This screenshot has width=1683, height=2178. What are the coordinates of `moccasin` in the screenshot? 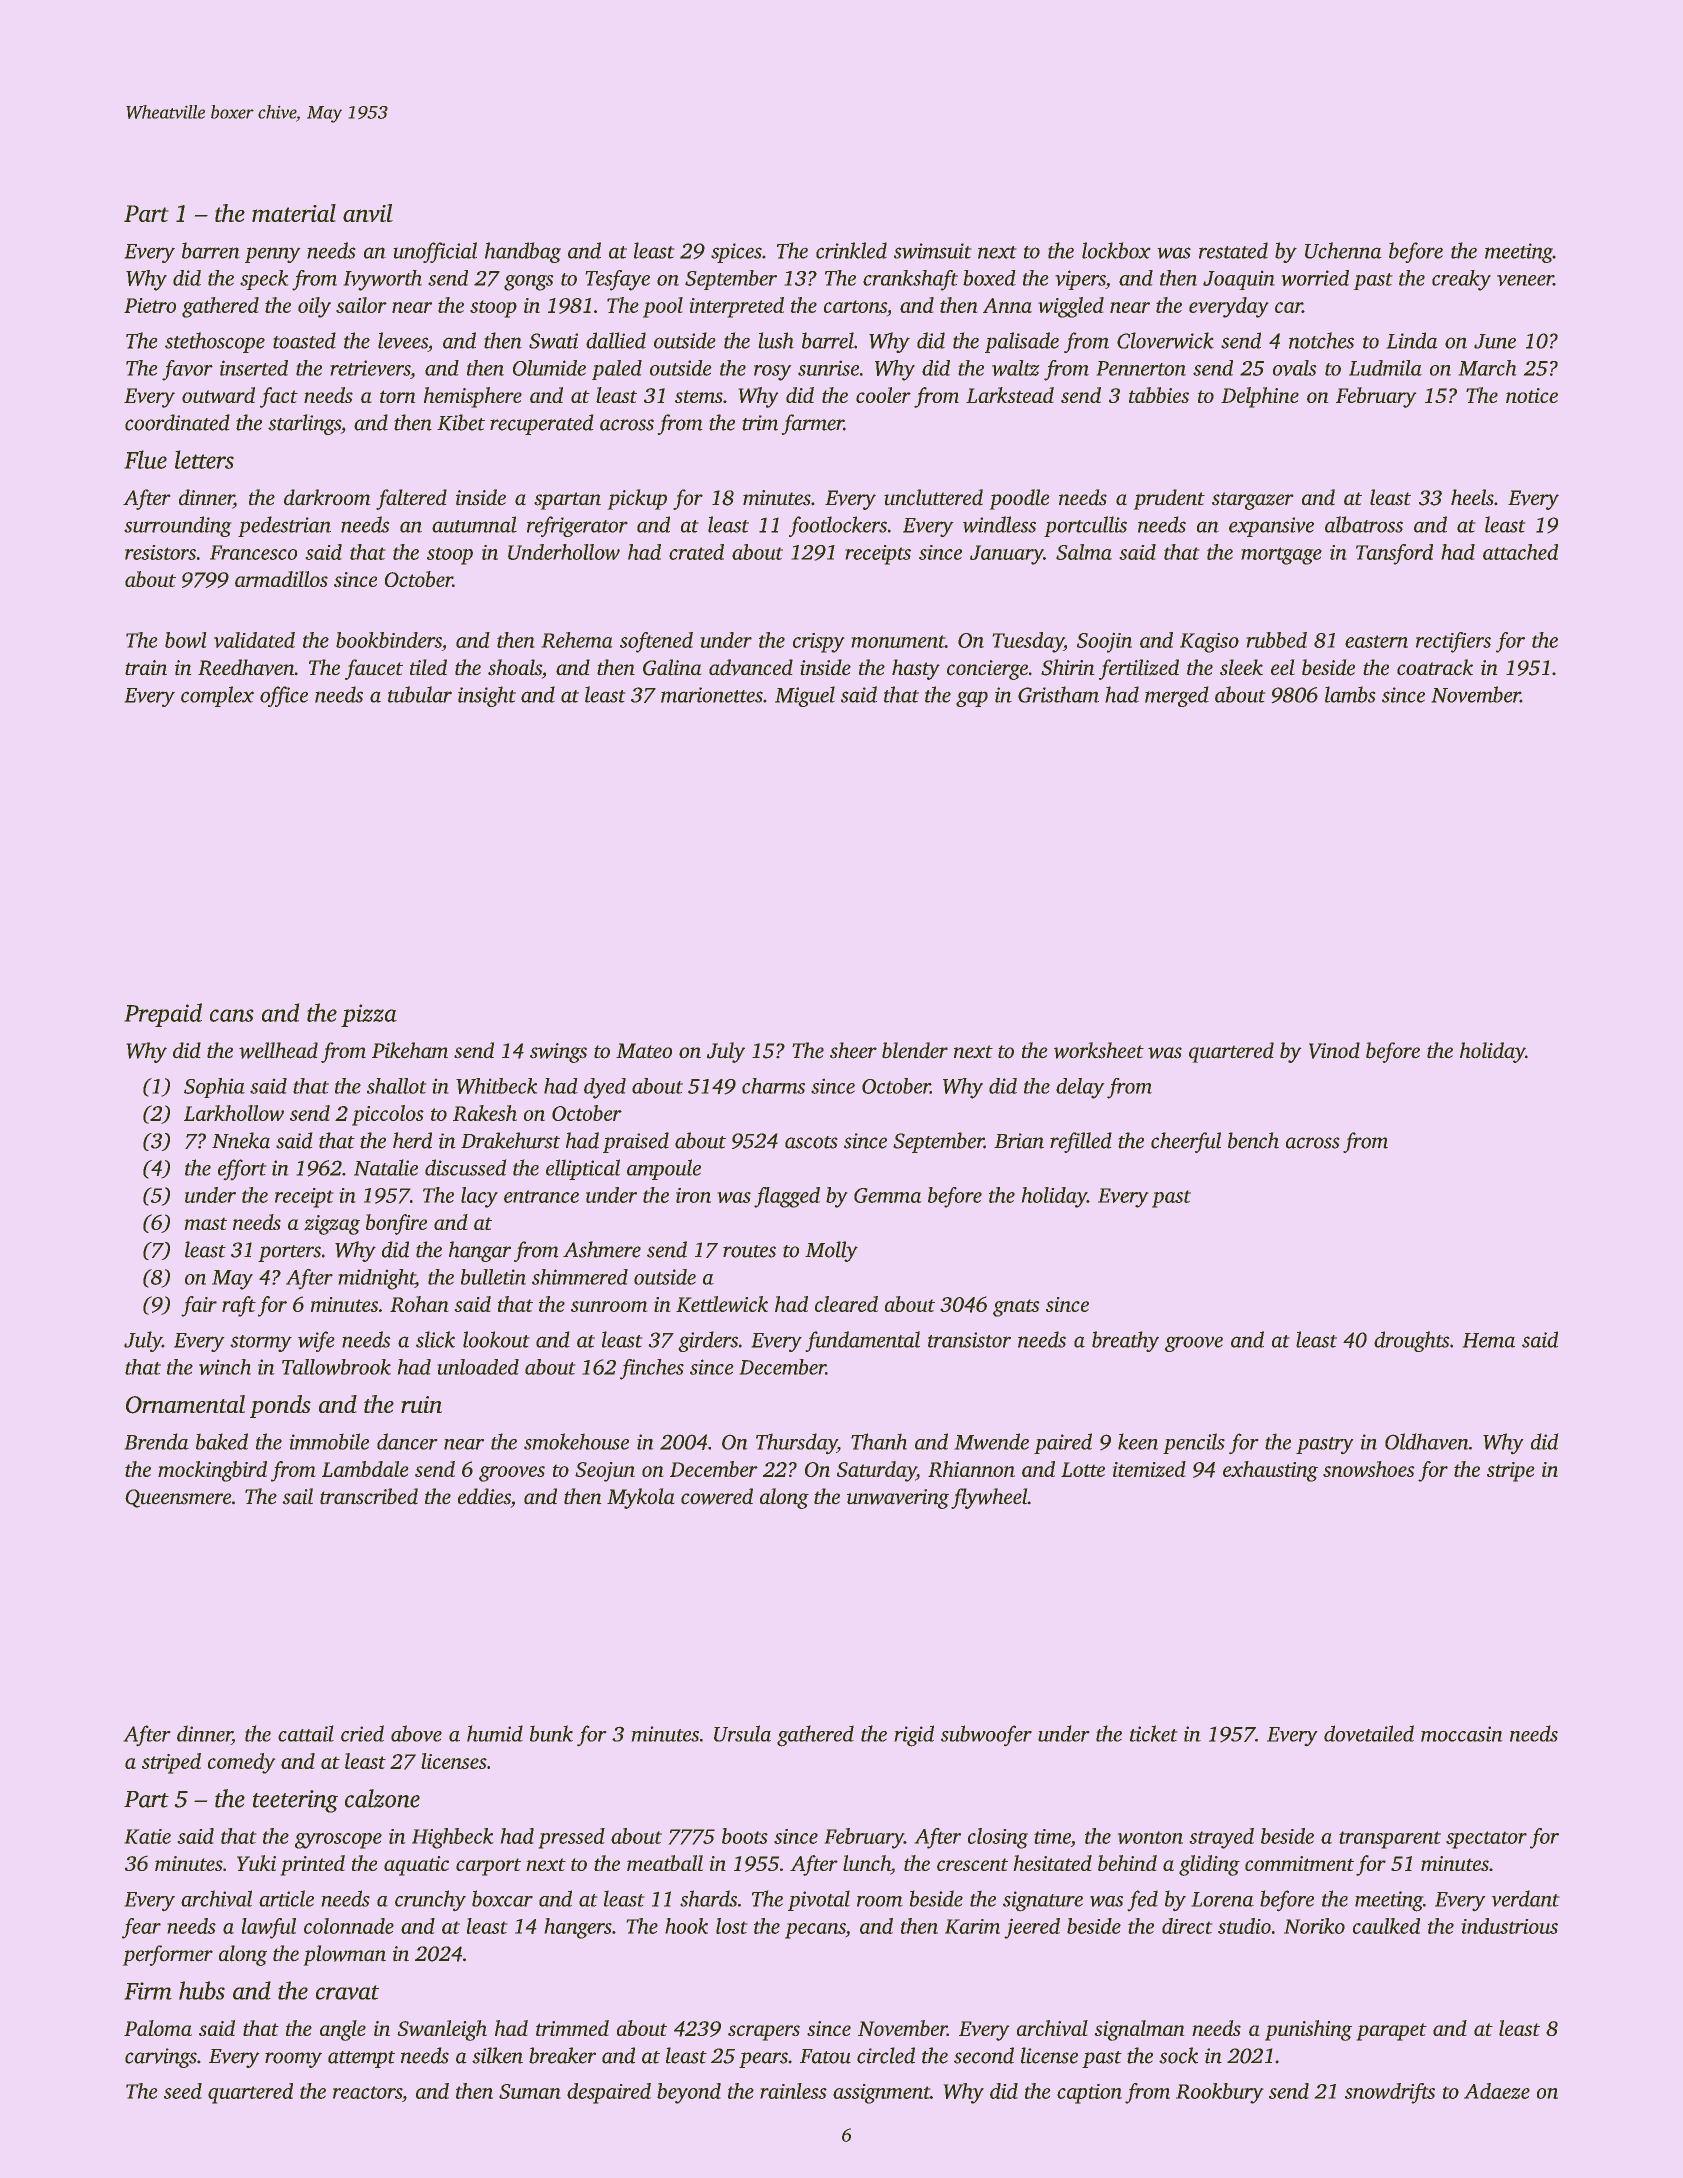 It's located at (1462, 1734).
